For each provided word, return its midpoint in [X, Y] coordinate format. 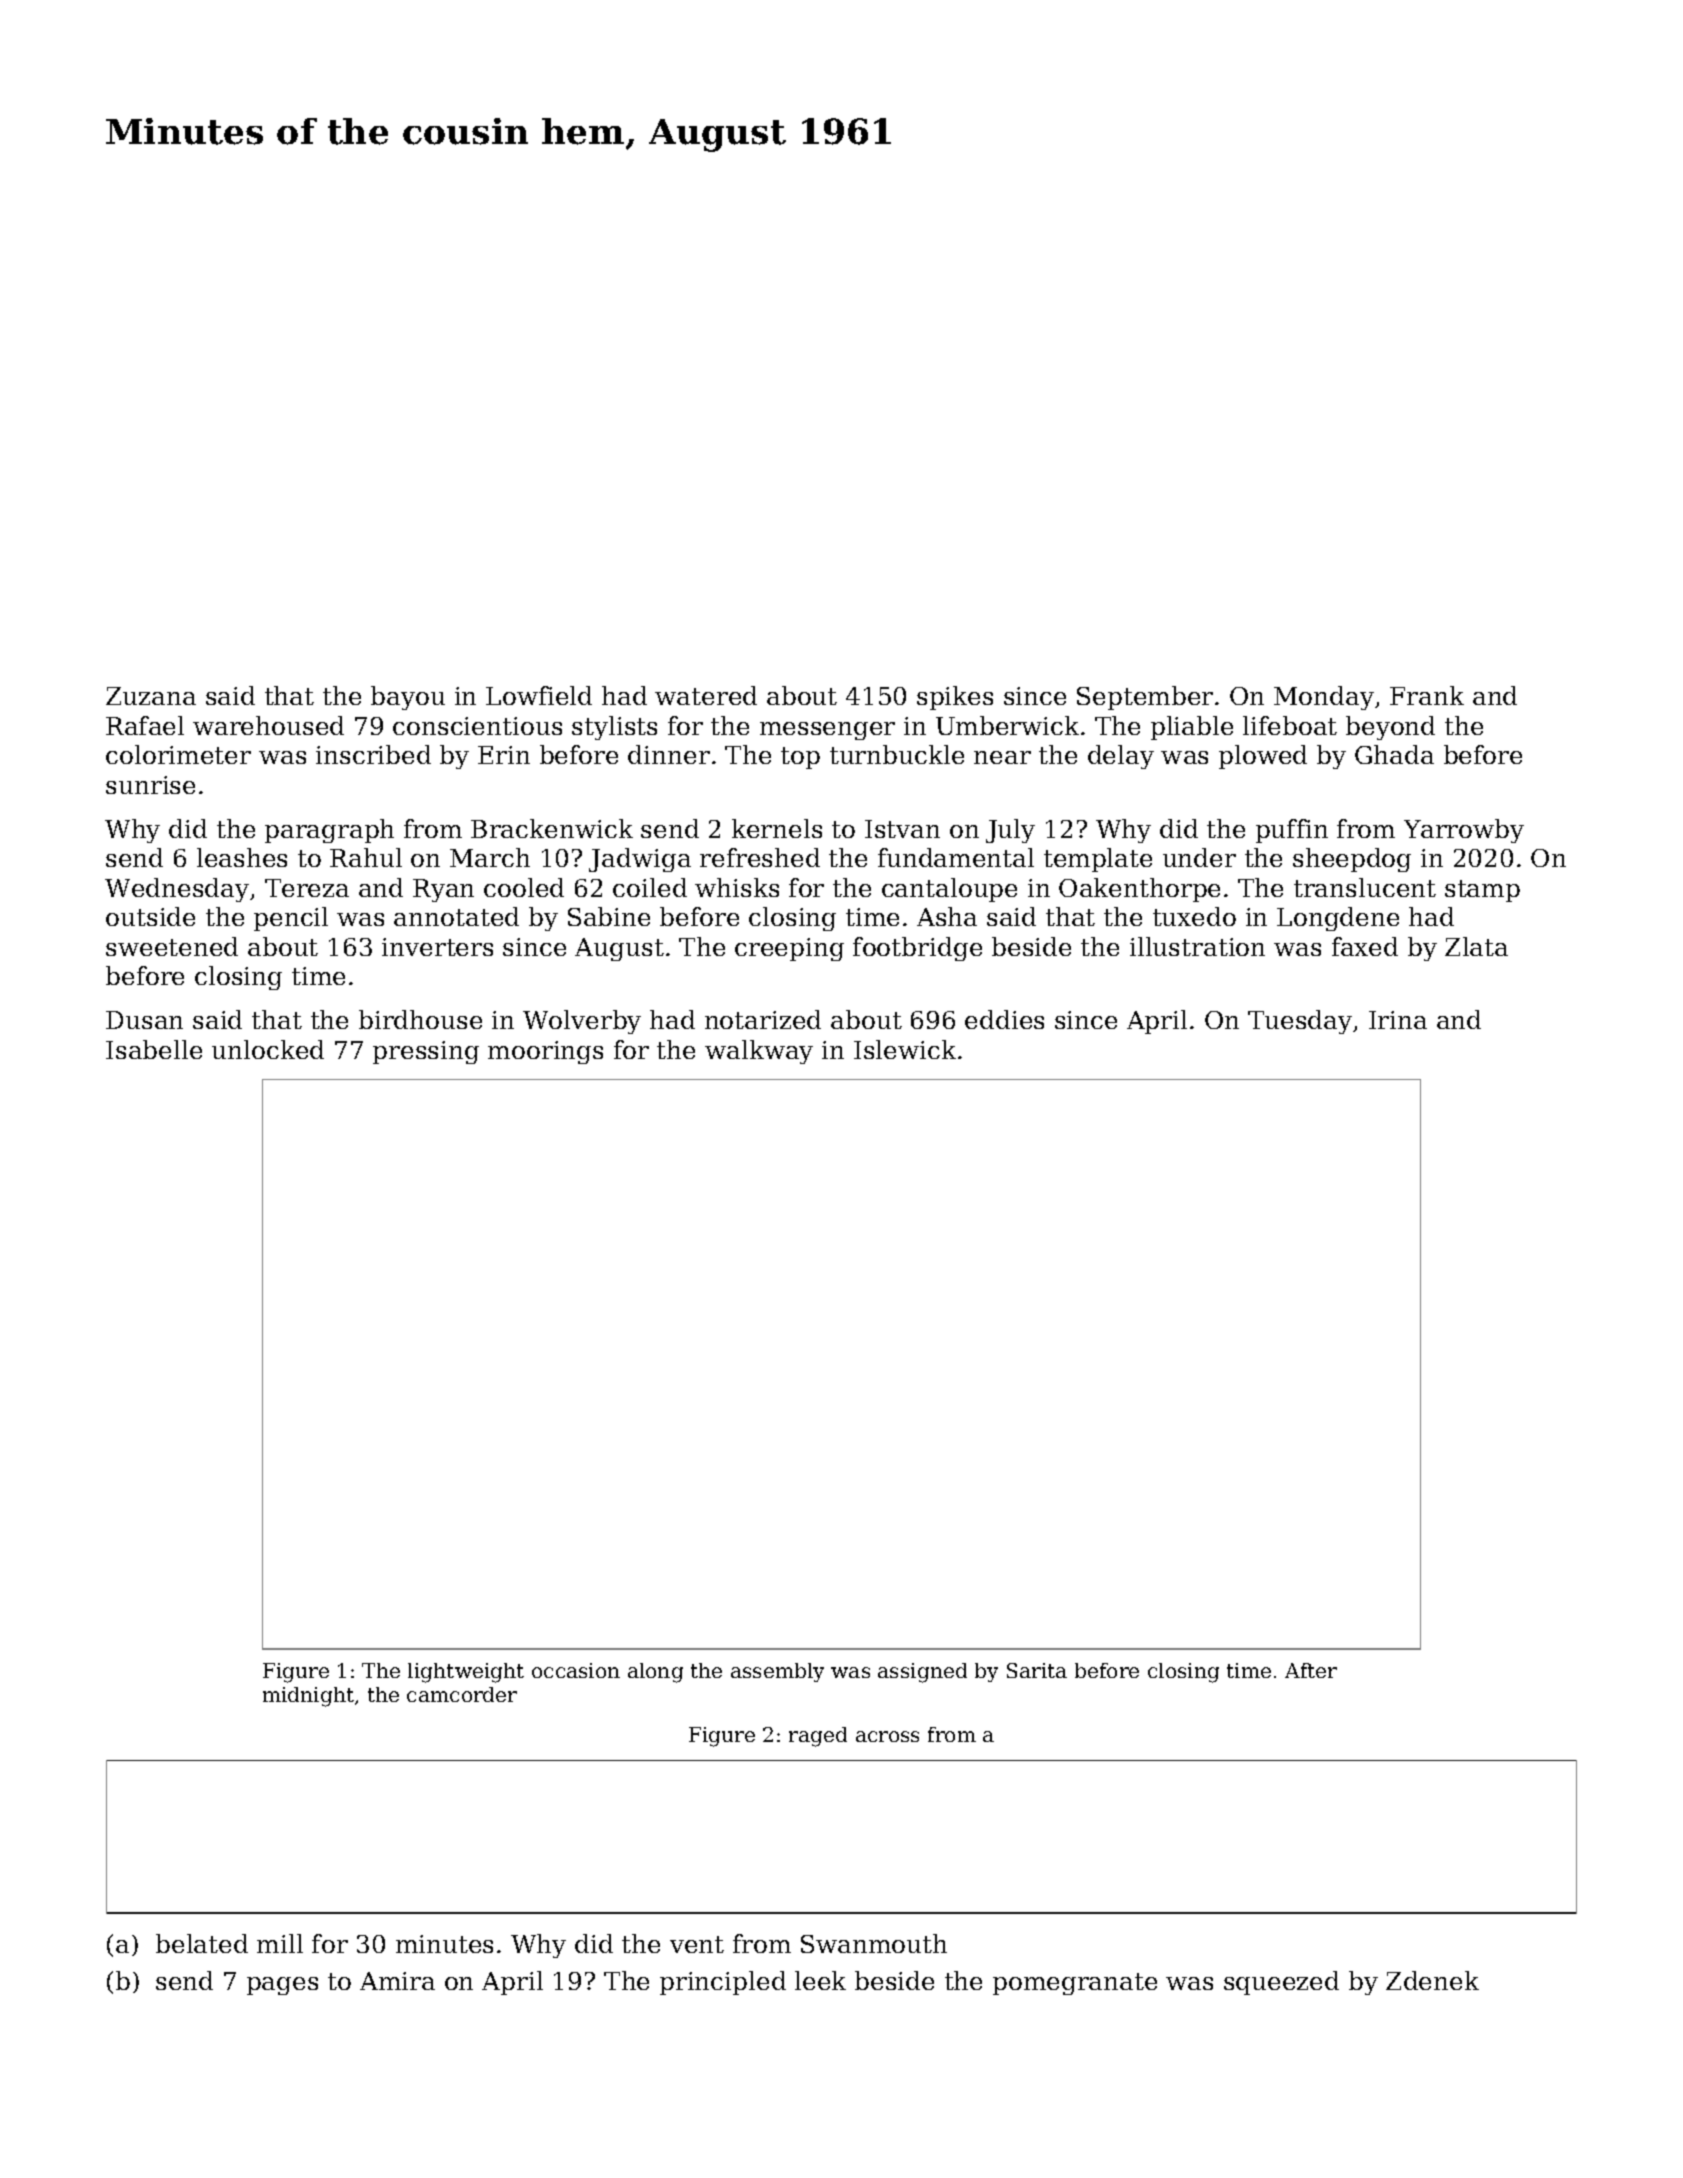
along [655, 1673]
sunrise [150, 785]
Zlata [1476, 946]
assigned [922, 1673]
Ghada [1394, 754]
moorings [545, 1052]
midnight [308, 1697]
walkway [759, 1052]
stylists [614, 728]
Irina [1398, 1020]
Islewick [905, 1049]
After [1311, 1670]
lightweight [466, 1673]
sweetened [172, 946]
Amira [397, 1981]
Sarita [1037, 1670]
